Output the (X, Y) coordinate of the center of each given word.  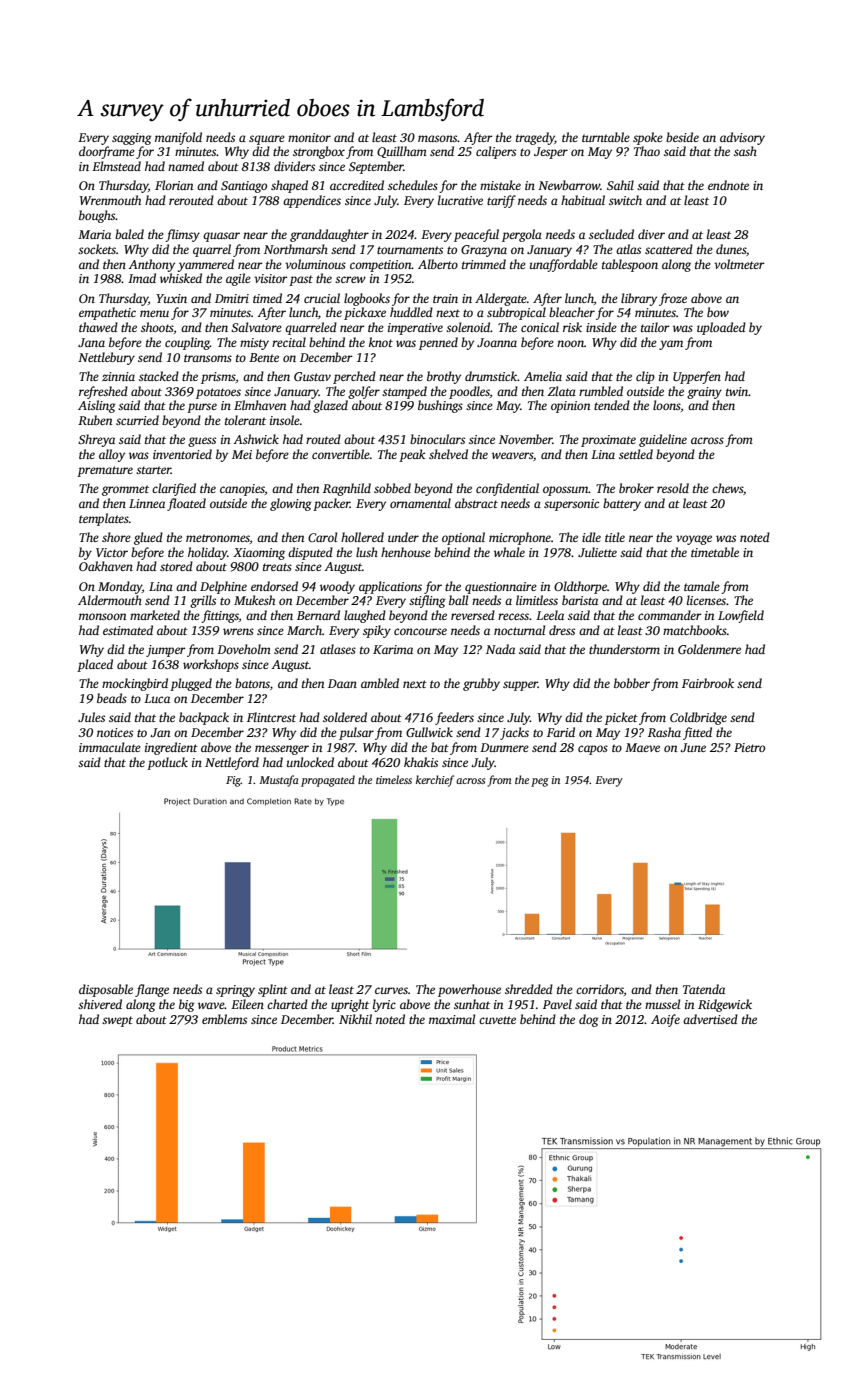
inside (601, 327)
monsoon (102, 616)
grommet (125, 490)
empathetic (107, 313)
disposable (106, 990)
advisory (742, 138)
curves (391, 990)
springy (235, 991)
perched (354, 377)
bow (718, 312)
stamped (404, 392)
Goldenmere (709, 649)
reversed (473, 615)
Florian (174, 185)
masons (438, 138)
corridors (600, 989)
